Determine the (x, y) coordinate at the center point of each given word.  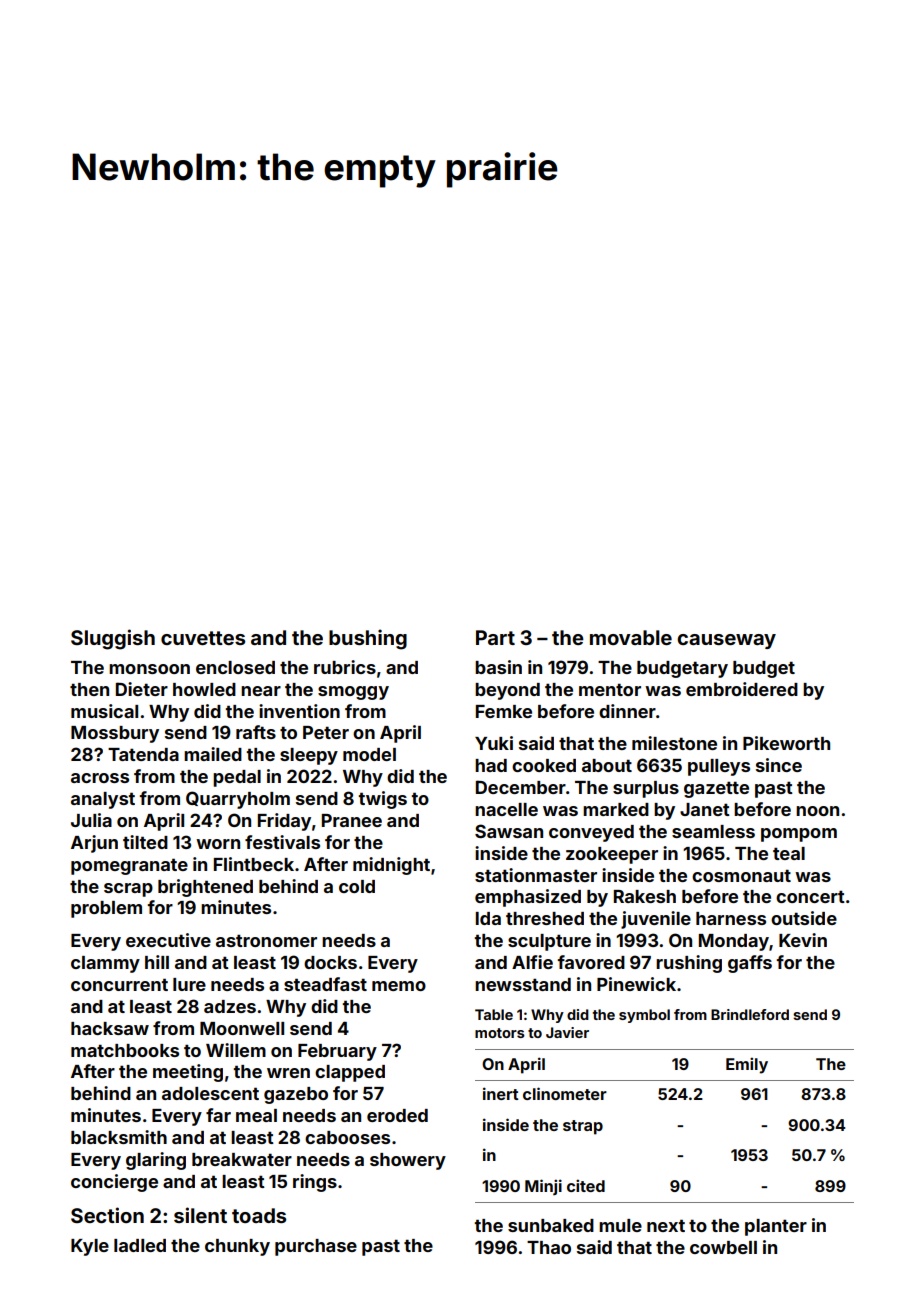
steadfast (325, 984)
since (779, 765)
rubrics (345, 667)
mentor (610, 689)
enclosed (235, 667)
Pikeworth (786, 743)
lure (189, 984)
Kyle (90, 1247)
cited (586, 1185)
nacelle (506, 809)
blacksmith (119, 1137)
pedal (237, 778)
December (521, 787)
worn (218, 844)
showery (408, 1161)
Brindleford (750, 1014)
